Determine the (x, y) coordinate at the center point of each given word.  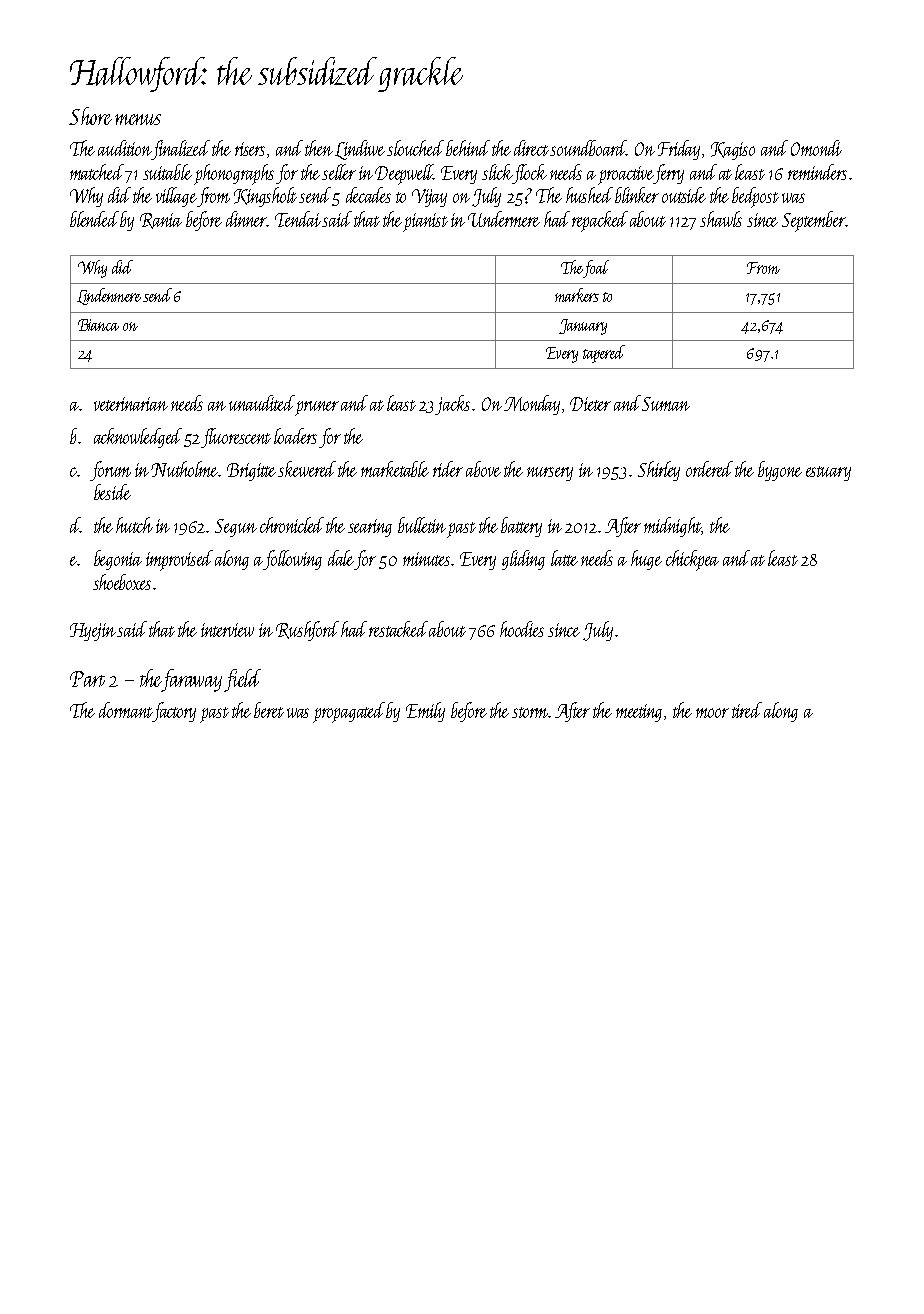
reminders (817, 172)
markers (577, 295)
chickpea (692, 560)
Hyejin (93, 632)
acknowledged (138, 438)
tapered (604, 354)
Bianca (98, 325)
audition (125, 148)
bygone (780, 471)
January (583, 327)
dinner (246, 219)
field (242, 680)
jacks (452, 405)
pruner (317, 408)
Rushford (307, 631)
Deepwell (404, 174)
